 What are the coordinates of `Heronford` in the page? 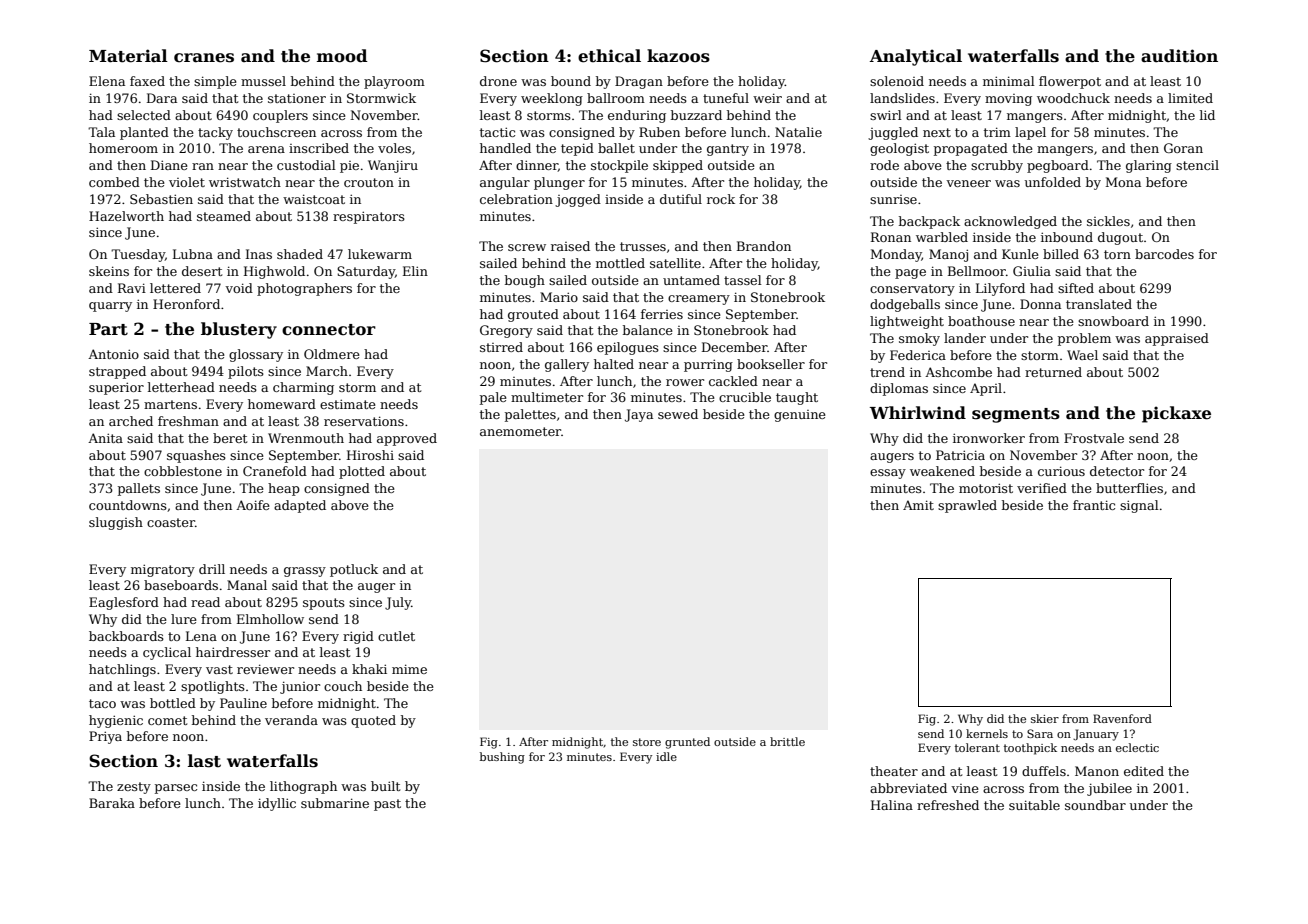 It's located at (186, 304).
